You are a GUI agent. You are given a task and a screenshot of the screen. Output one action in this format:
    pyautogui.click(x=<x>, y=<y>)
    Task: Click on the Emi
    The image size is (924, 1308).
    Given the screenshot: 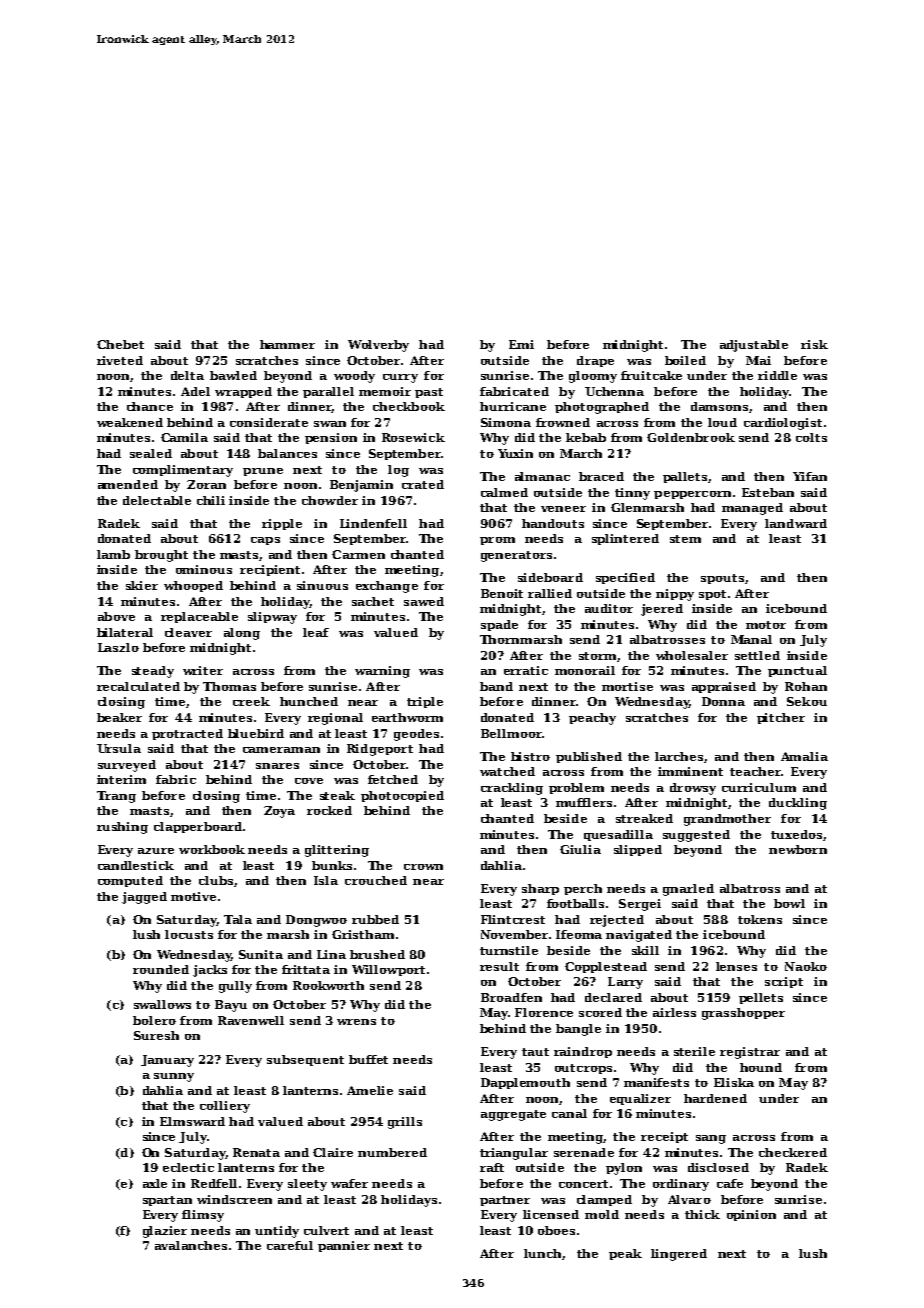 What is the action you would take?
    pyautogui.click(x=521, y=344)
